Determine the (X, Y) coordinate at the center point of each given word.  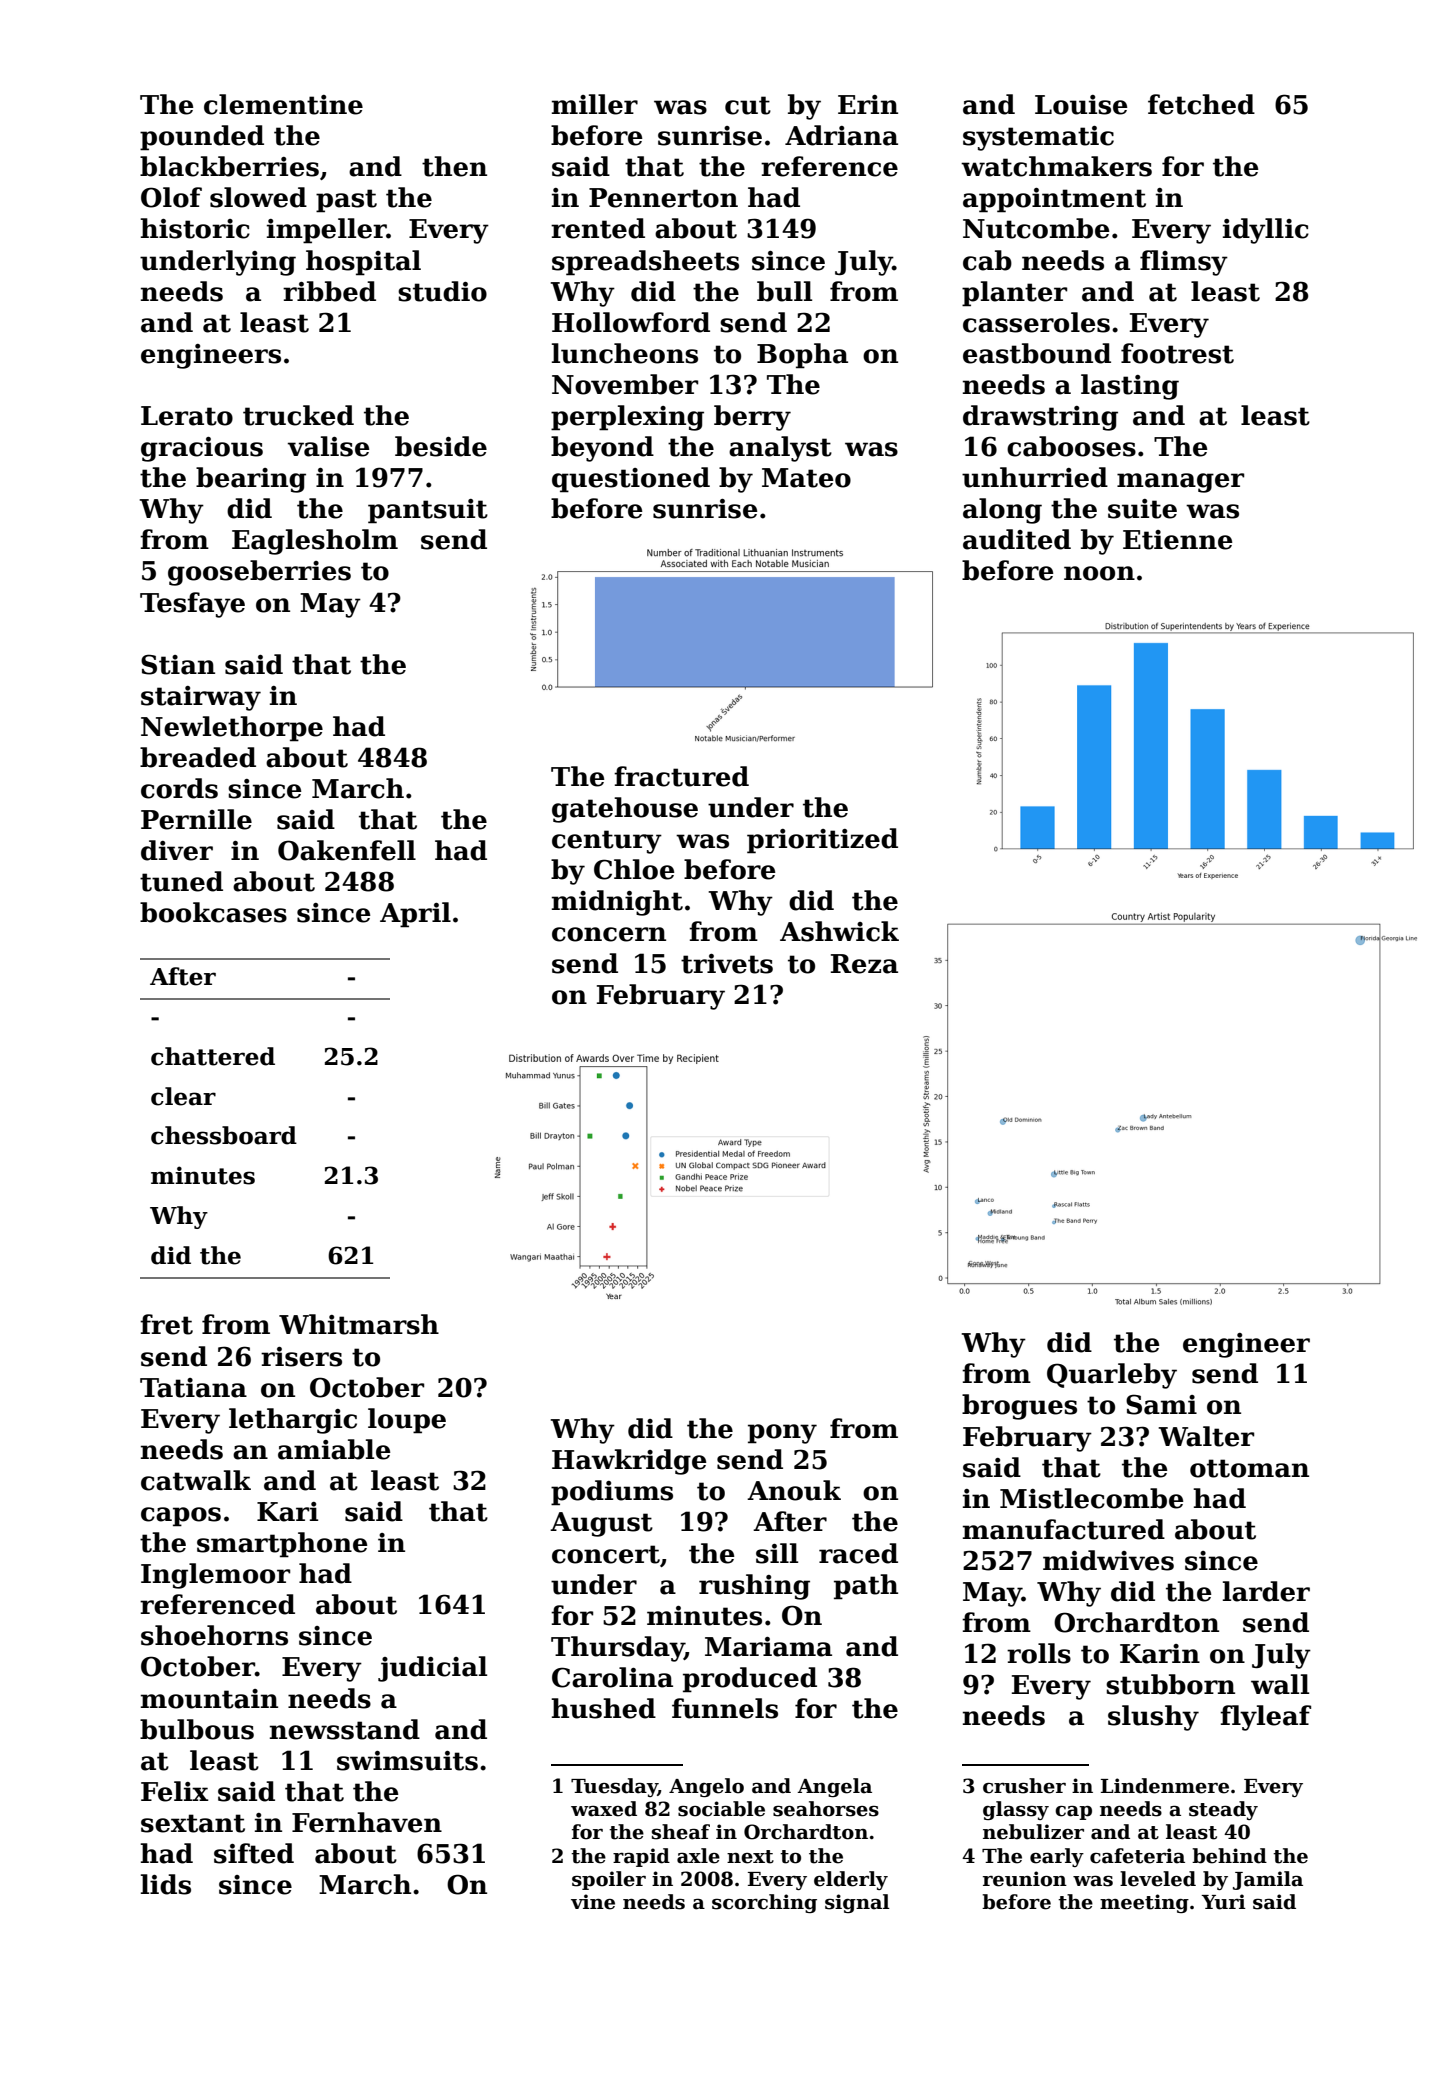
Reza (864, 964)
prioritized (822, 841)
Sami (1161, 1404)
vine (593, 1902)
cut (748, 105)
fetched (1201, 104)
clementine (283, 104)
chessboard (224, 1135)
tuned (181, 881)
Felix (175, 1791)
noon (1099, 573)
